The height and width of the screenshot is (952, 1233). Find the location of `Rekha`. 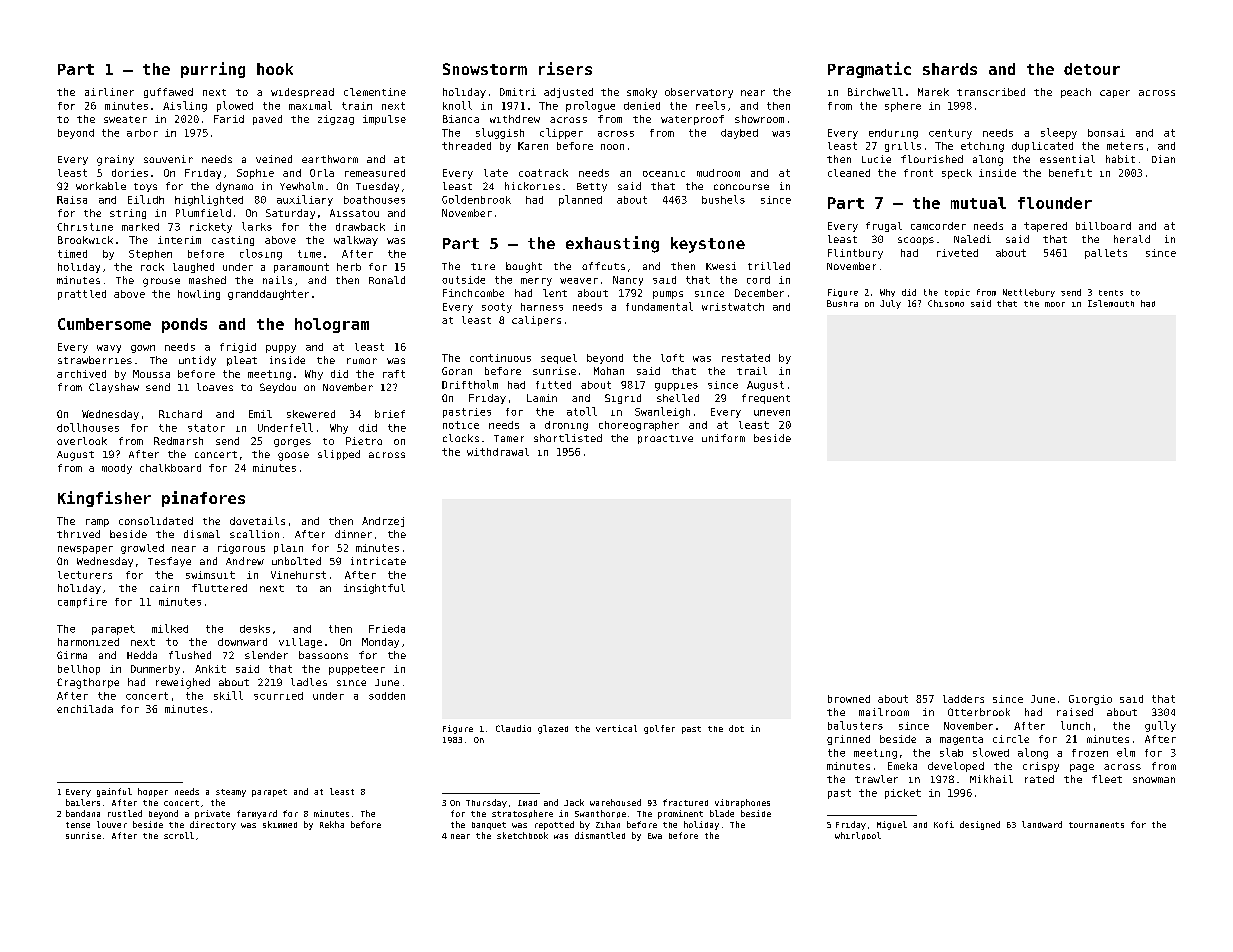

Rekha is located at coordinates (332, 824).
